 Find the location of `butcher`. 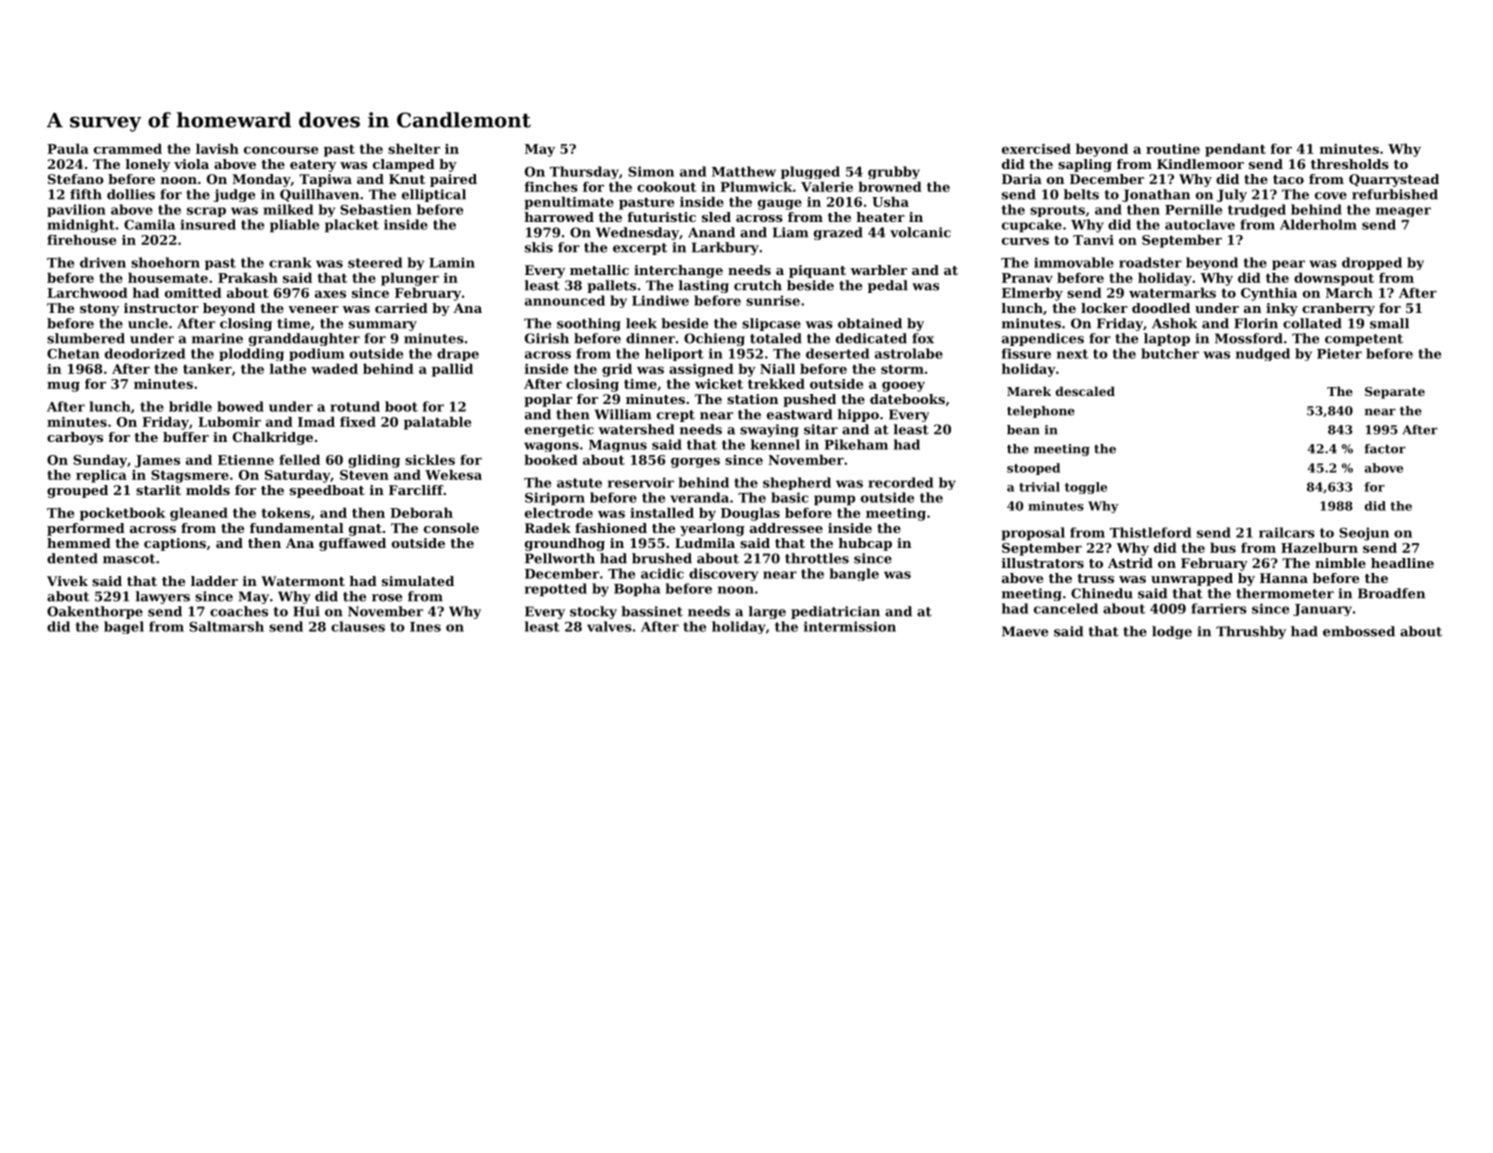

butcher is located at coordinates (1170, 353).
